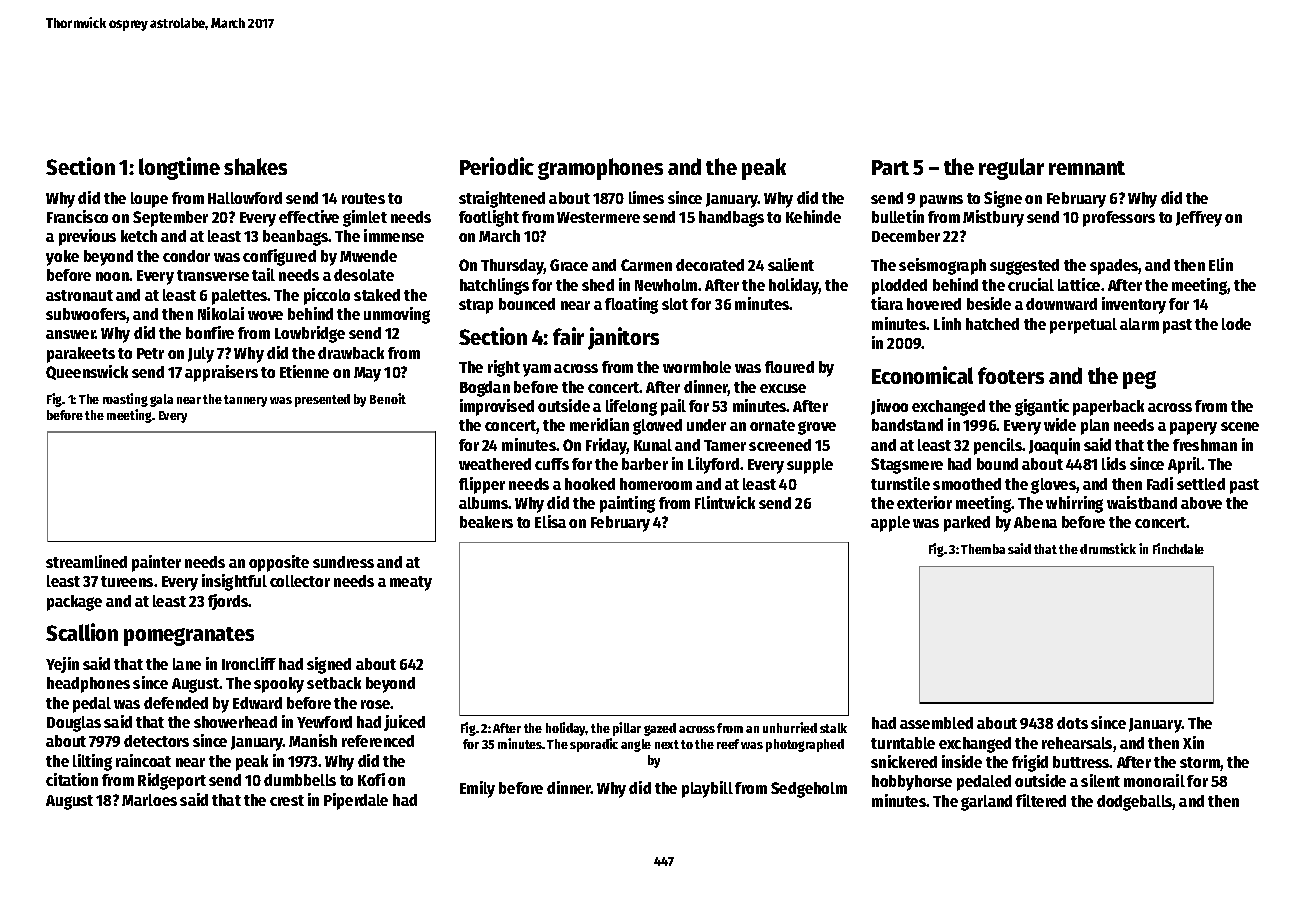 The width and height of the page is (1308, 924). What do you see at coordinates (1042, 407) in the page?
I see `gigantic` at bounding box center [1042, 407].
